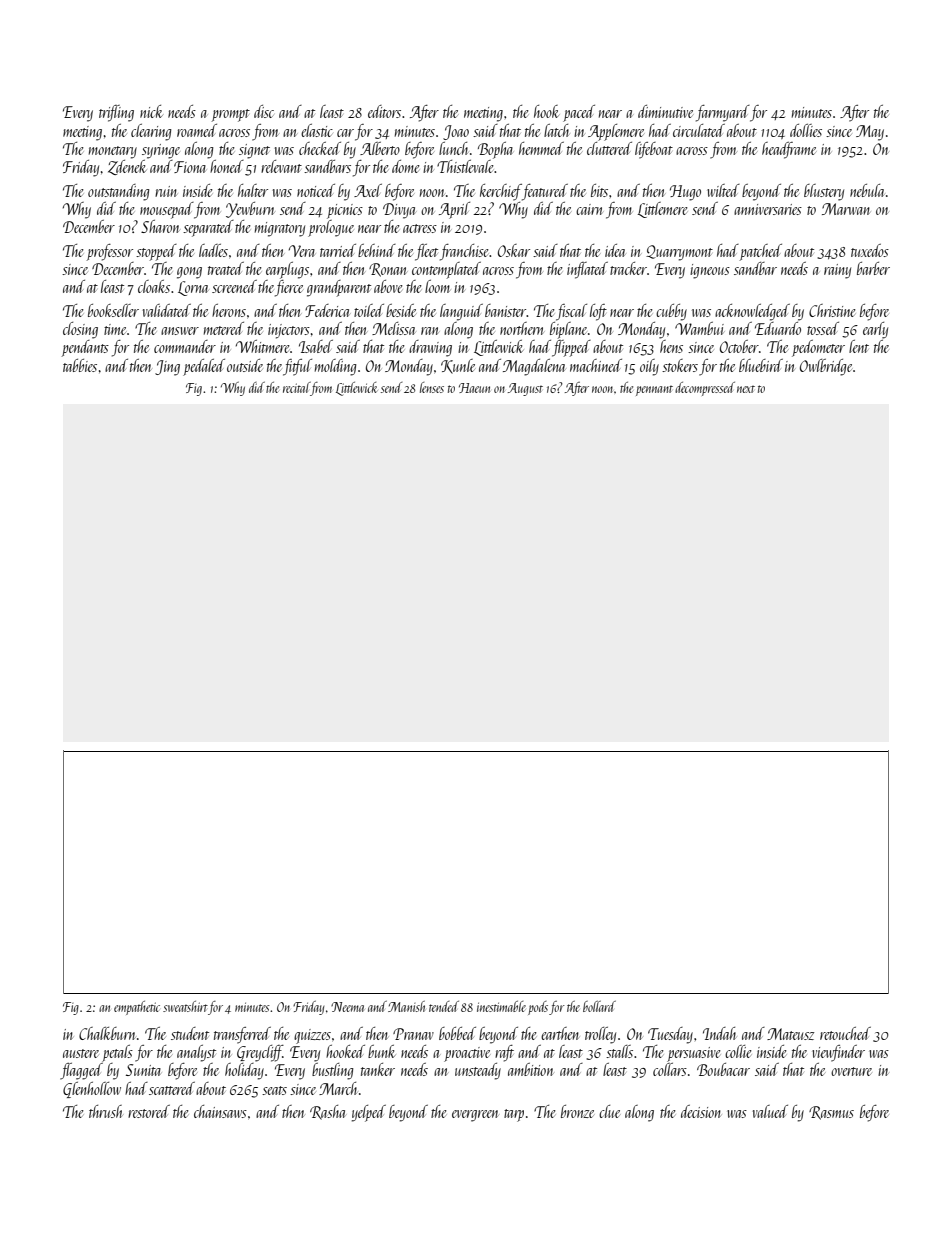 The image size is (952, 1233). What do you see at coordinates (746, 389) in the page?
I see `next` at bounding box center [746, 389].
